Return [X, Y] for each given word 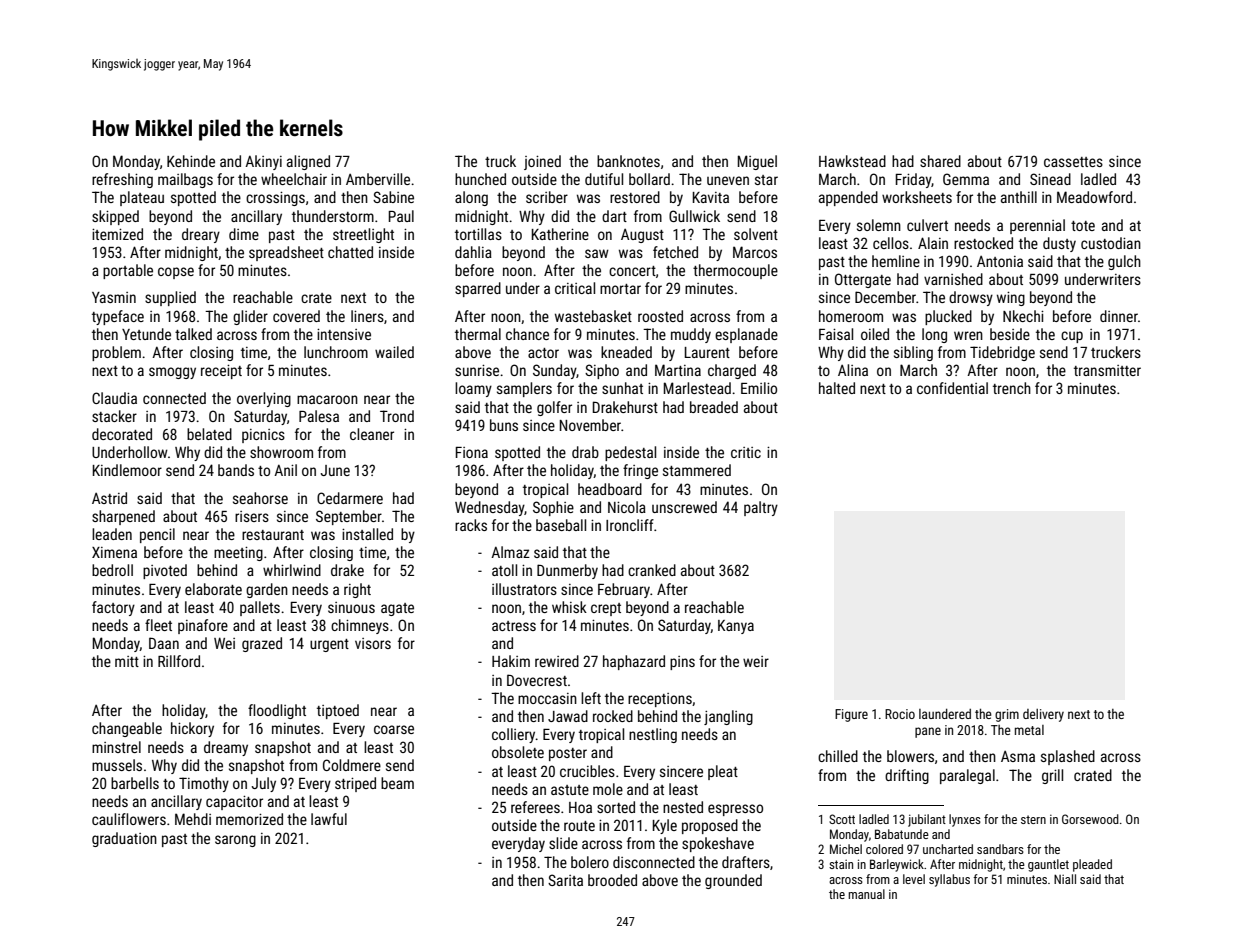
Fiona [472, 452]
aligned [308, 162]
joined [542, 162]
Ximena [114, 552]
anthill [1019, 197]
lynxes [965, 820]
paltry [761, 508]
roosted [660, 316]
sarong [235, 841]
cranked [652, 570]
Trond [397, 416]
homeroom [851, 316]
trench [1012, 388]
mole [608, 789]
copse [176, 273]
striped [355, 784]
